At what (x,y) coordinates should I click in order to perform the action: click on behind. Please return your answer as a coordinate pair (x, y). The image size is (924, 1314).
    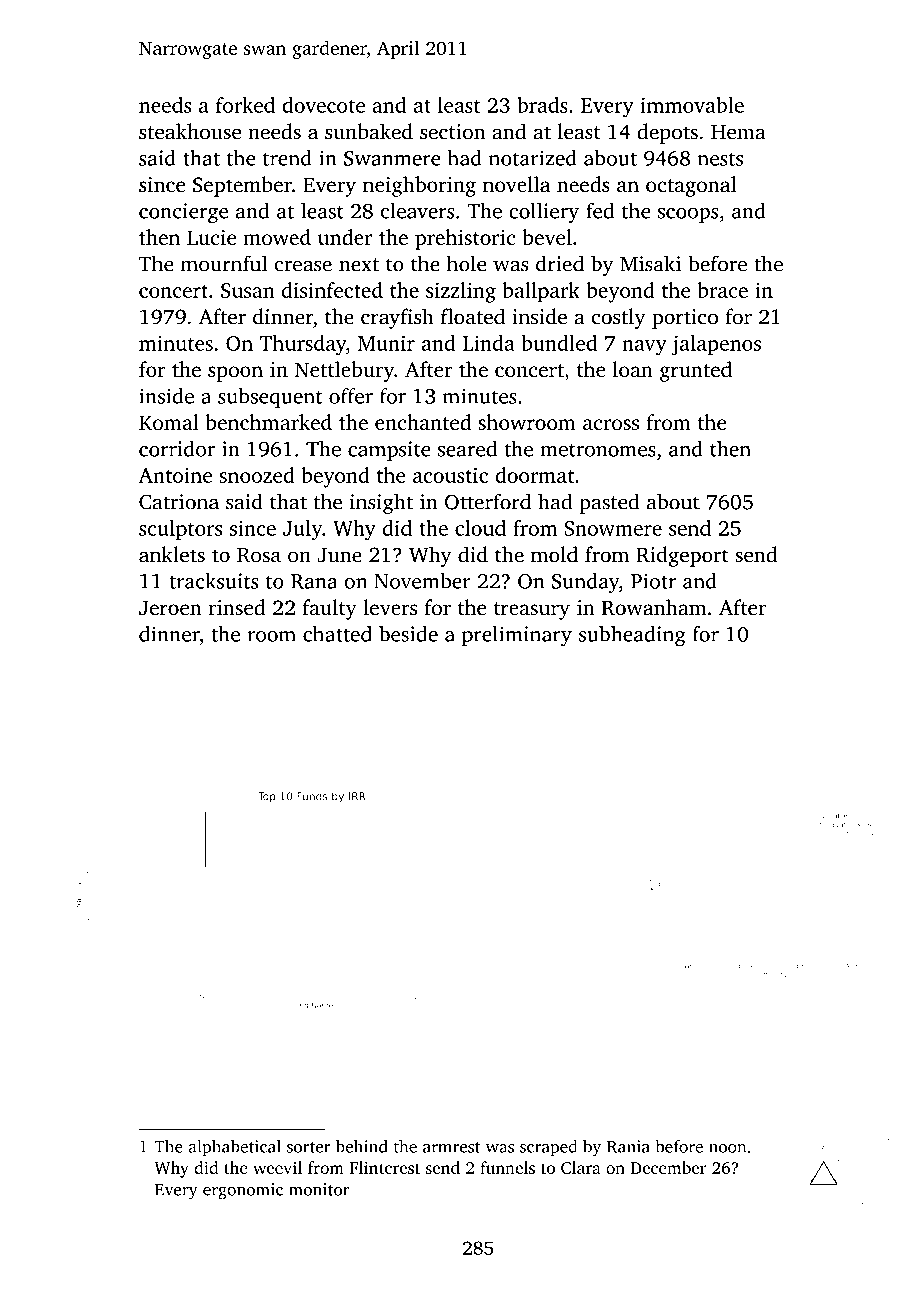
    Looking at the image, I should click on (362, 1146).
